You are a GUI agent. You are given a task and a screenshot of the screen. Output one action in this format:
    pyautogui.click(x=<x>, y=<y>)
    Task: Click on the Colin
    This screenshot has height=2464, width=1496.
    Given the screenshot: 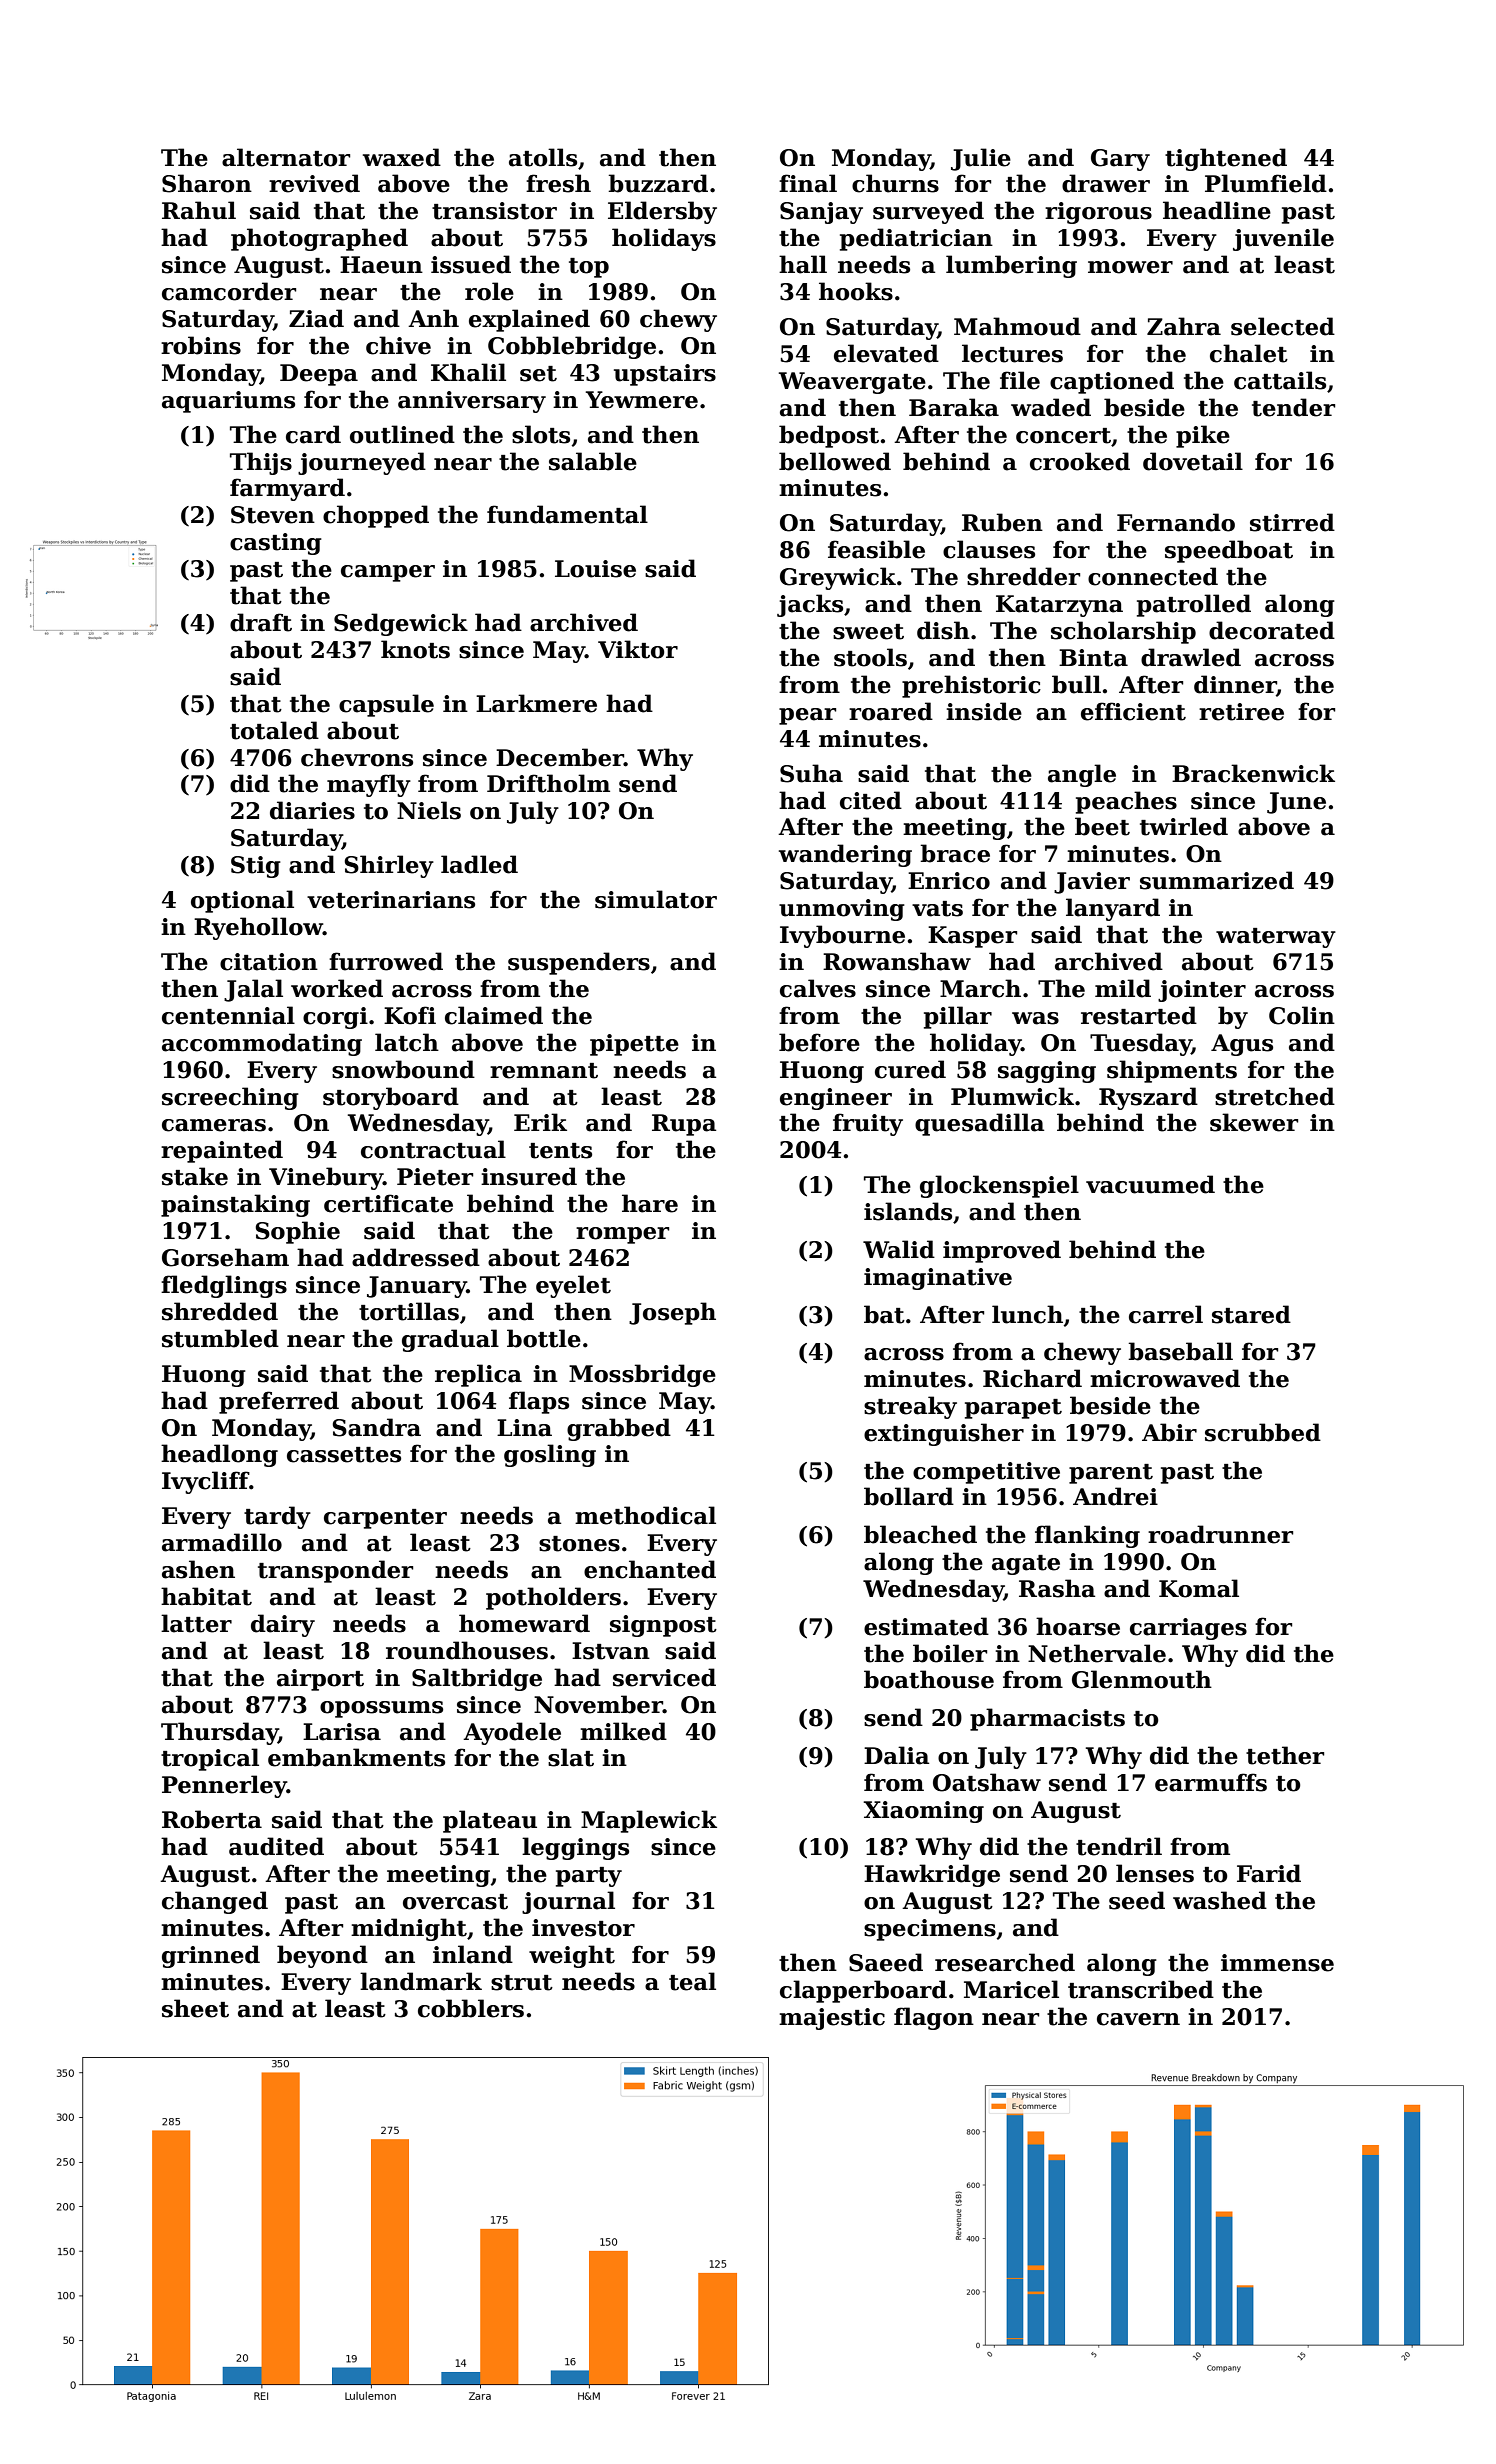 What is the action you would take?
    pyautogui.click(x=1302, y=1015)
